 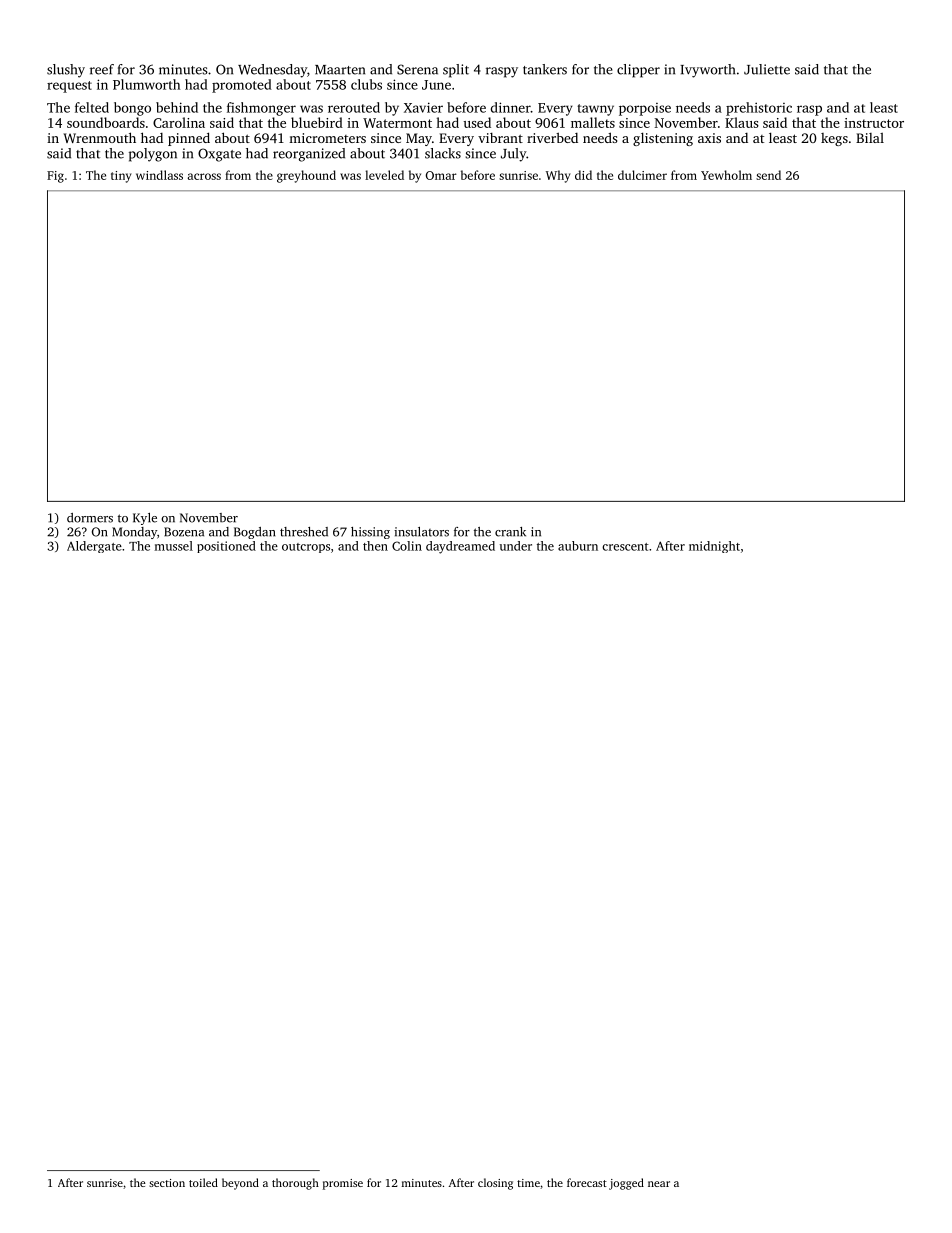 What do you see at coordinates (343, 1184) in the document?
I see `promise` at bounding box center [343, 1184].
